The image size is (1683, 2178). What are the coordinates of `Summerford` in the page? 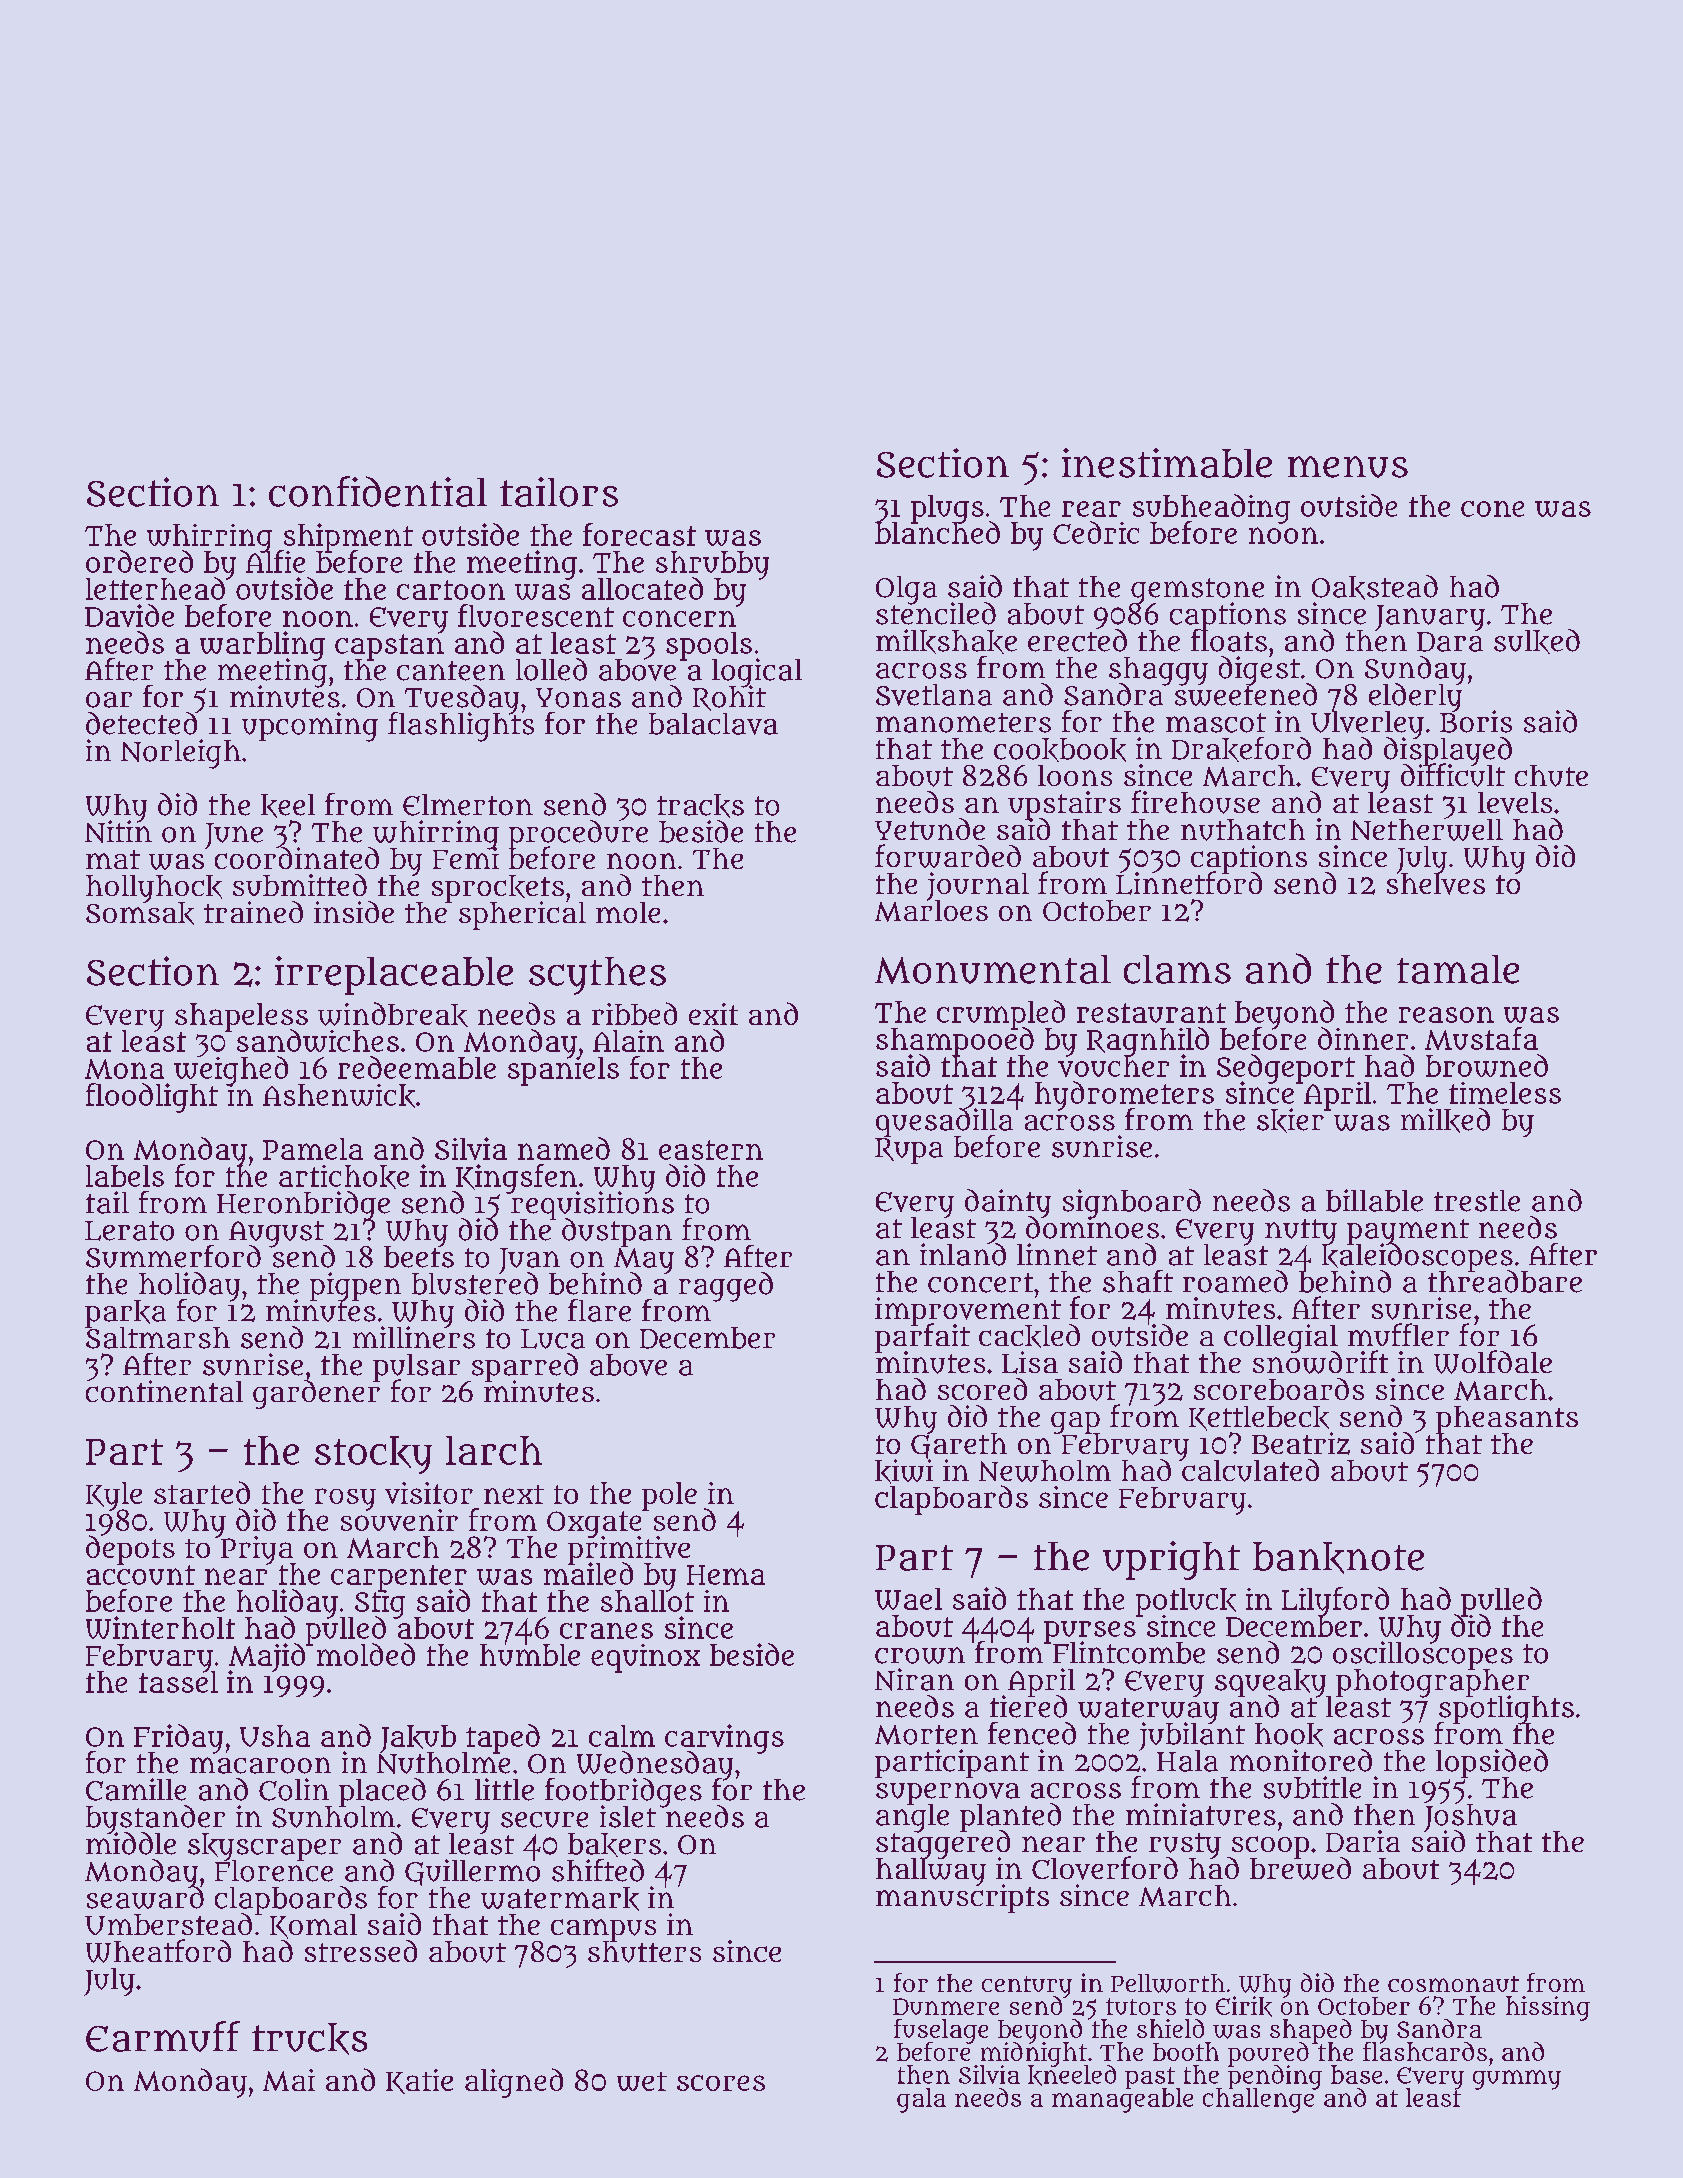 It's located at (173, 1256).
